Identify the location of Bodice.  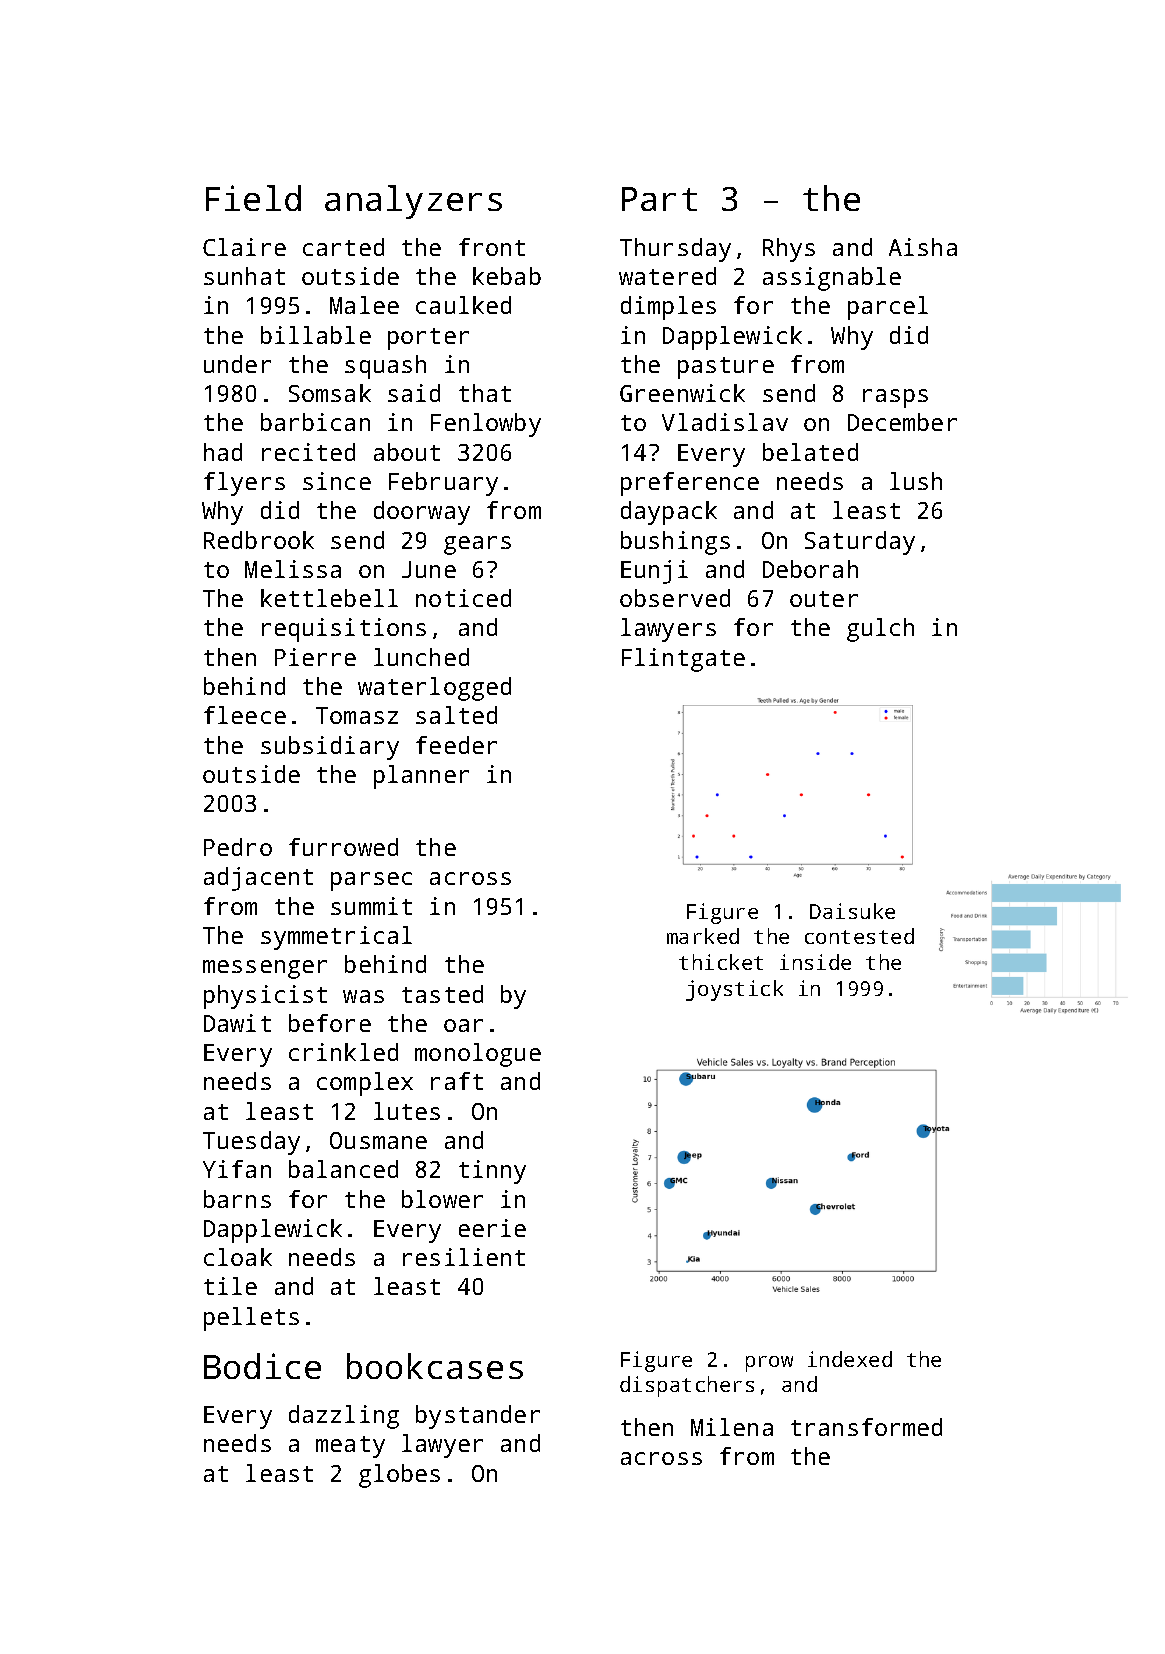
(262, 1366).
